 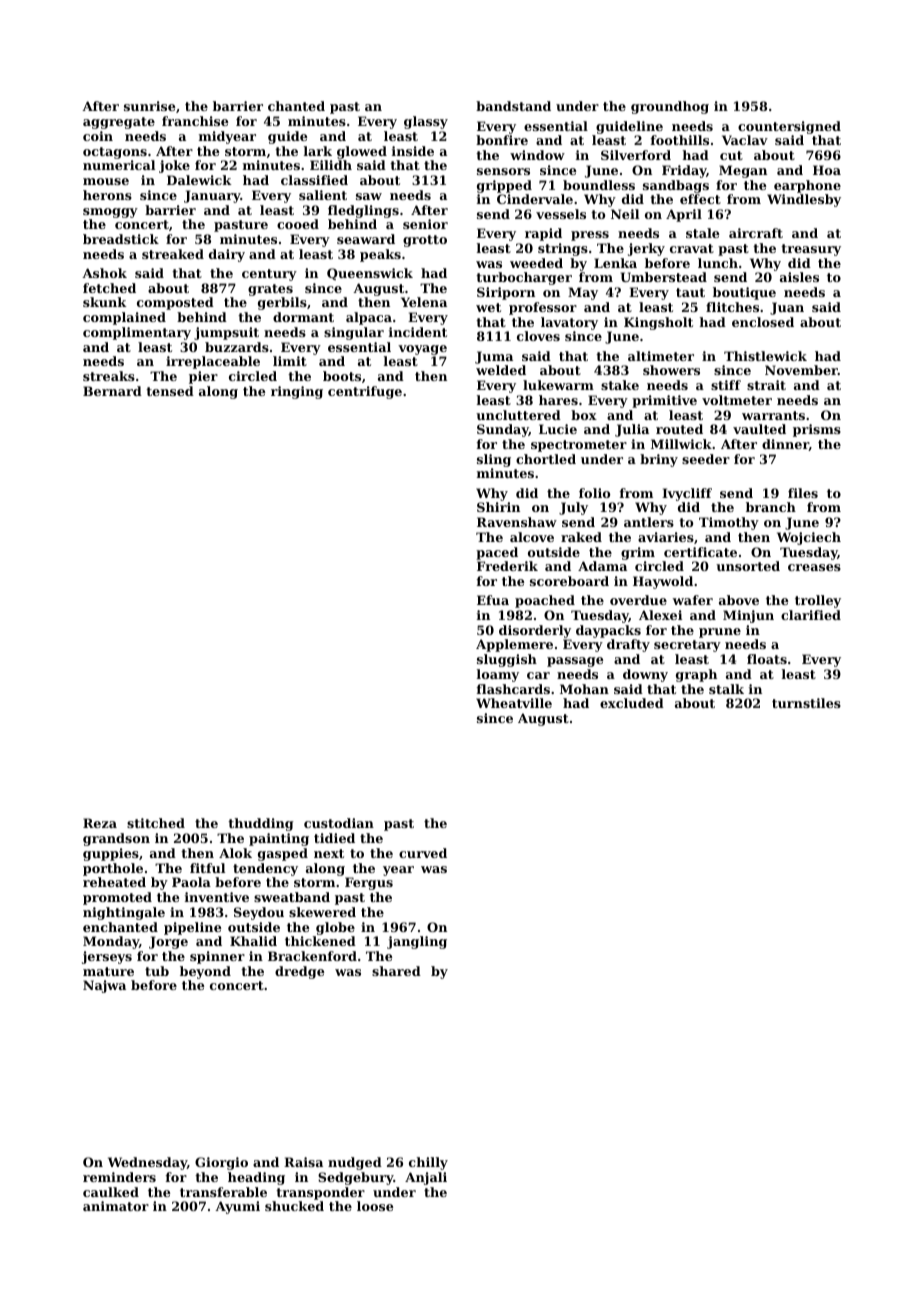 I want to click on sling, so click(x=494, y=460).
